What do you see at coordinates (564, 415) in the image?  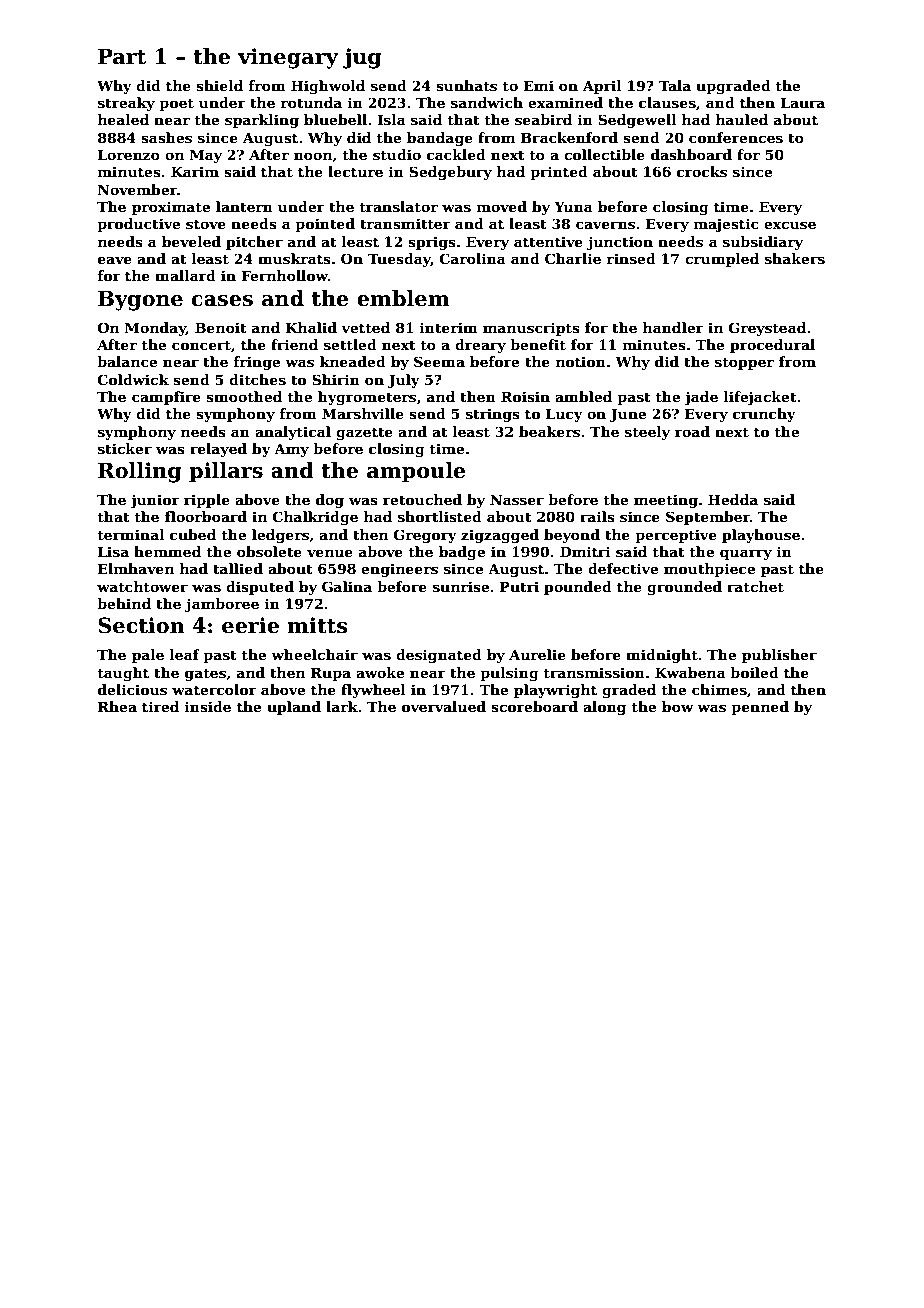 I see `Lucy` at bounding box center [564, 415].
